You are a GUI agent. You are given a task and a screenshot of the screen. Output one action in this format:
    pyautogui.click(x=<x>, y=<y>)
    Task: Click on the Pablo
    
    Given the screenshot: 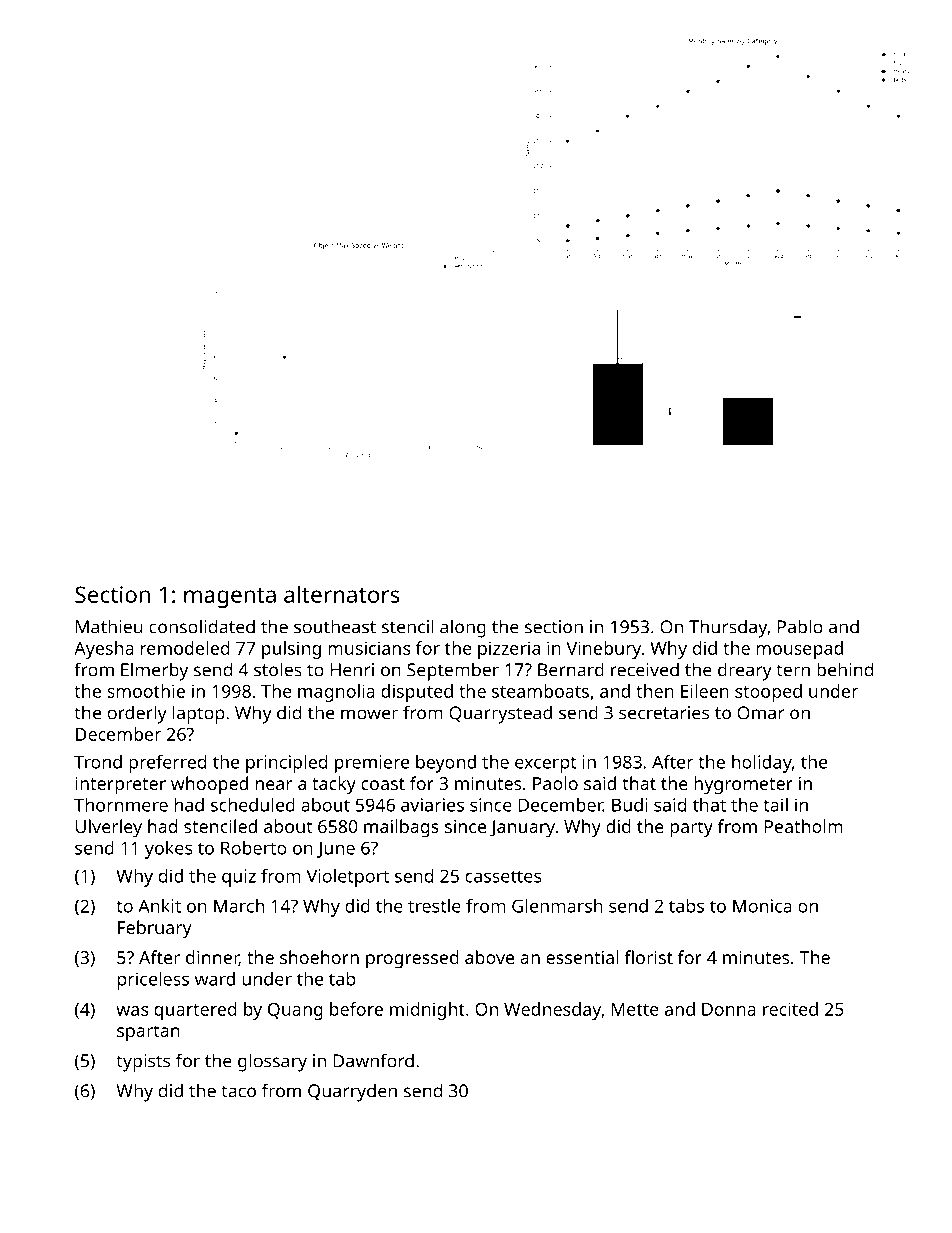 What is the action you would take?
    pyautogui.click(x=800, y=626)
